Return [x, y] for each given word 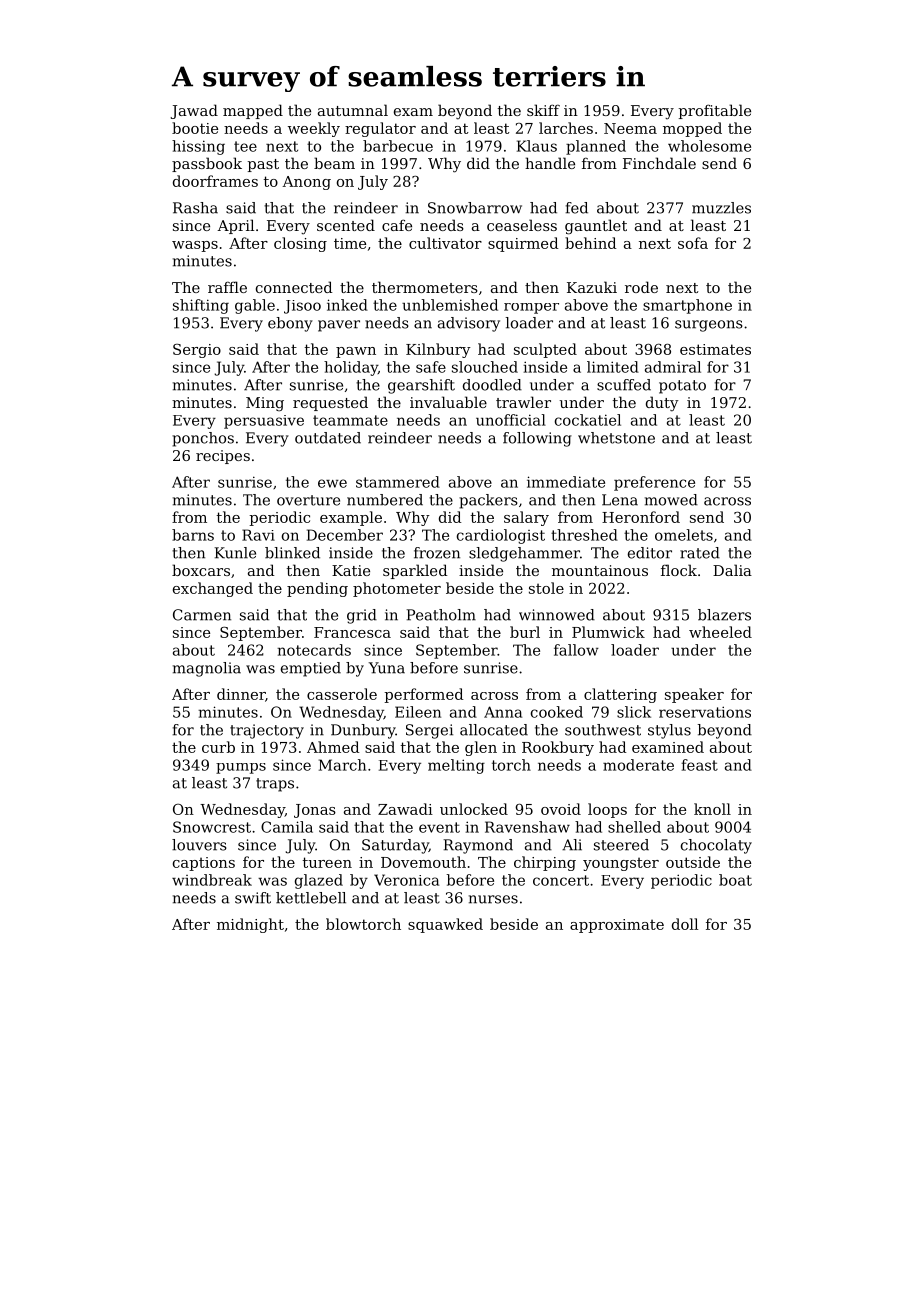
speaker [694, 695]
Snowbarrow [475, 208]
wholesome [709, 146]
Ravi [258, 535]
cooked [557, 712]
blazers [724, 615]
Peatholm [441, 615]
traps [275, 785]
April [235, 226]
